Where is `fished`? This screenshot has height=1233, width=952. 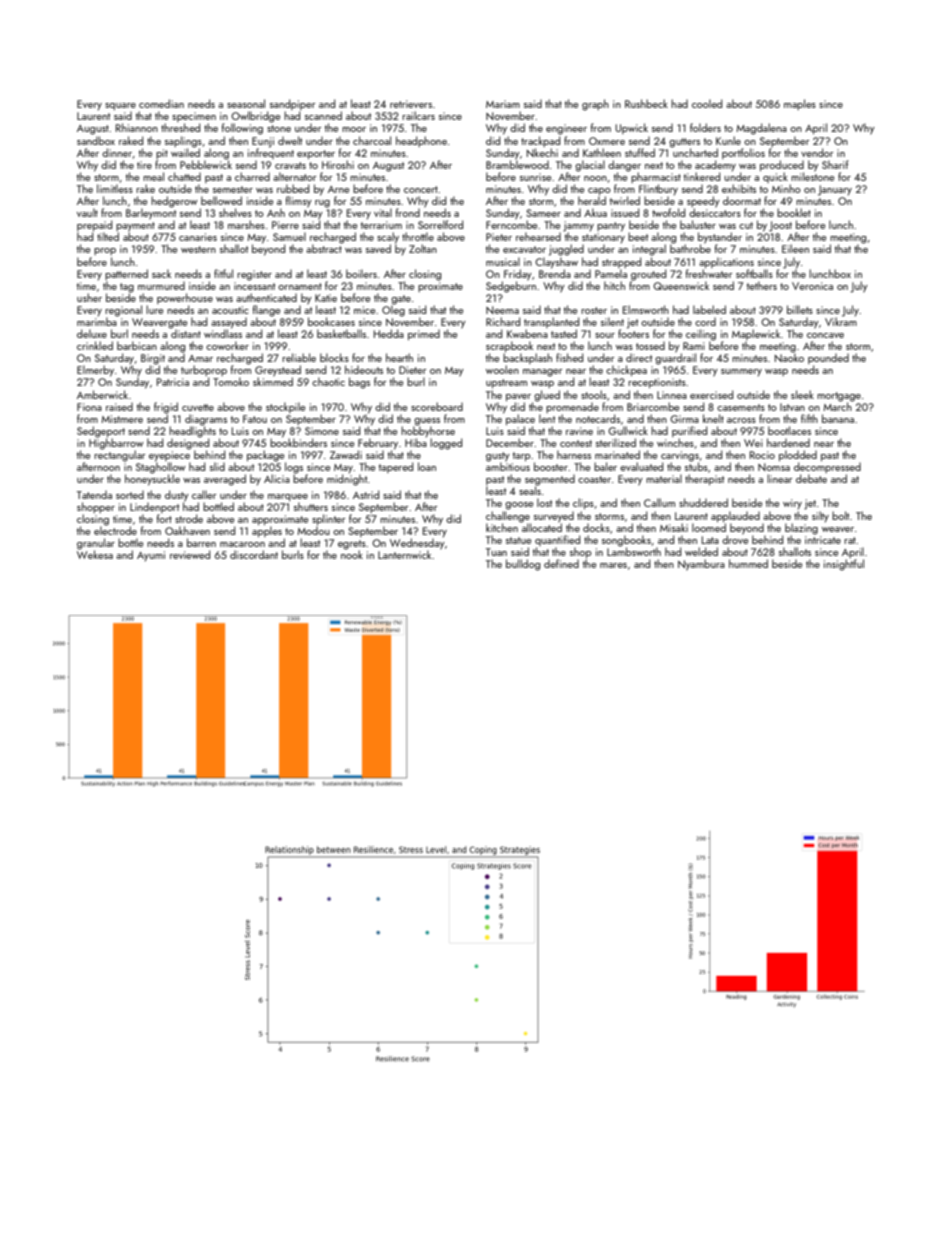 fished is located at coordinates (569, 357).
